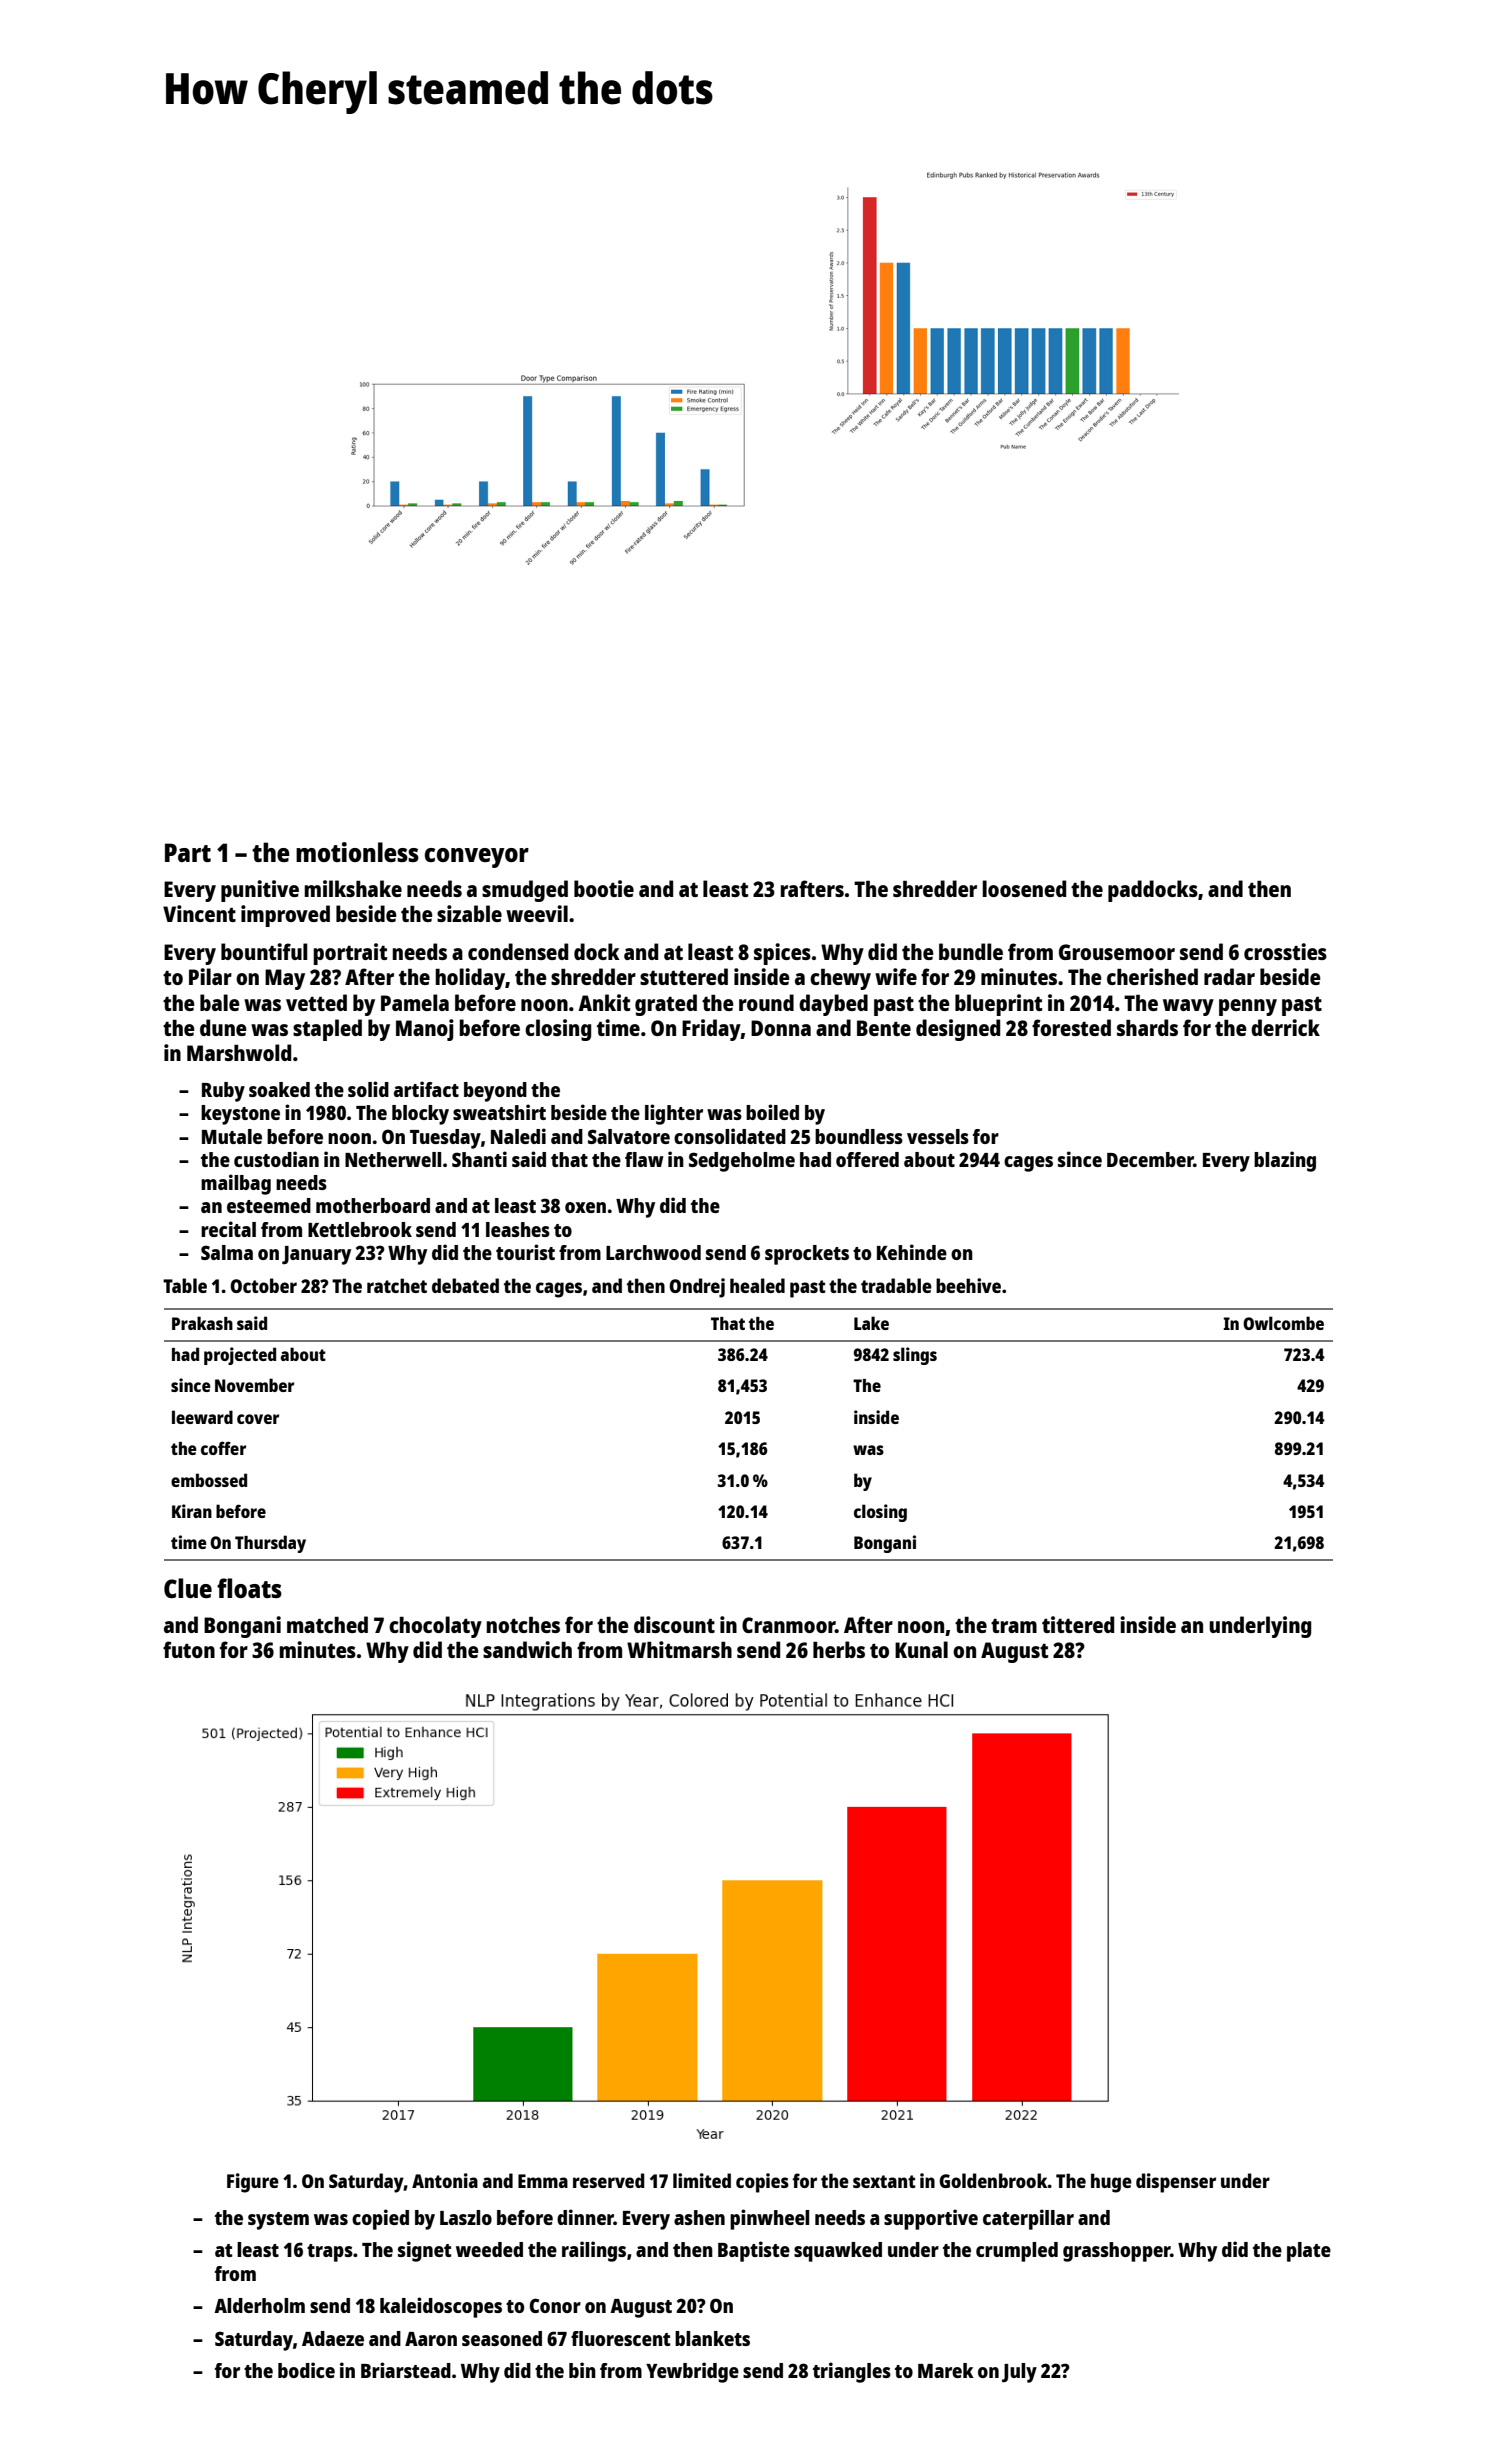 The height and width of the screenshot is (2464, 1496). Describe the element at coordinates (921, 1649) in the screenshot. I see `Kunal` at that location.
